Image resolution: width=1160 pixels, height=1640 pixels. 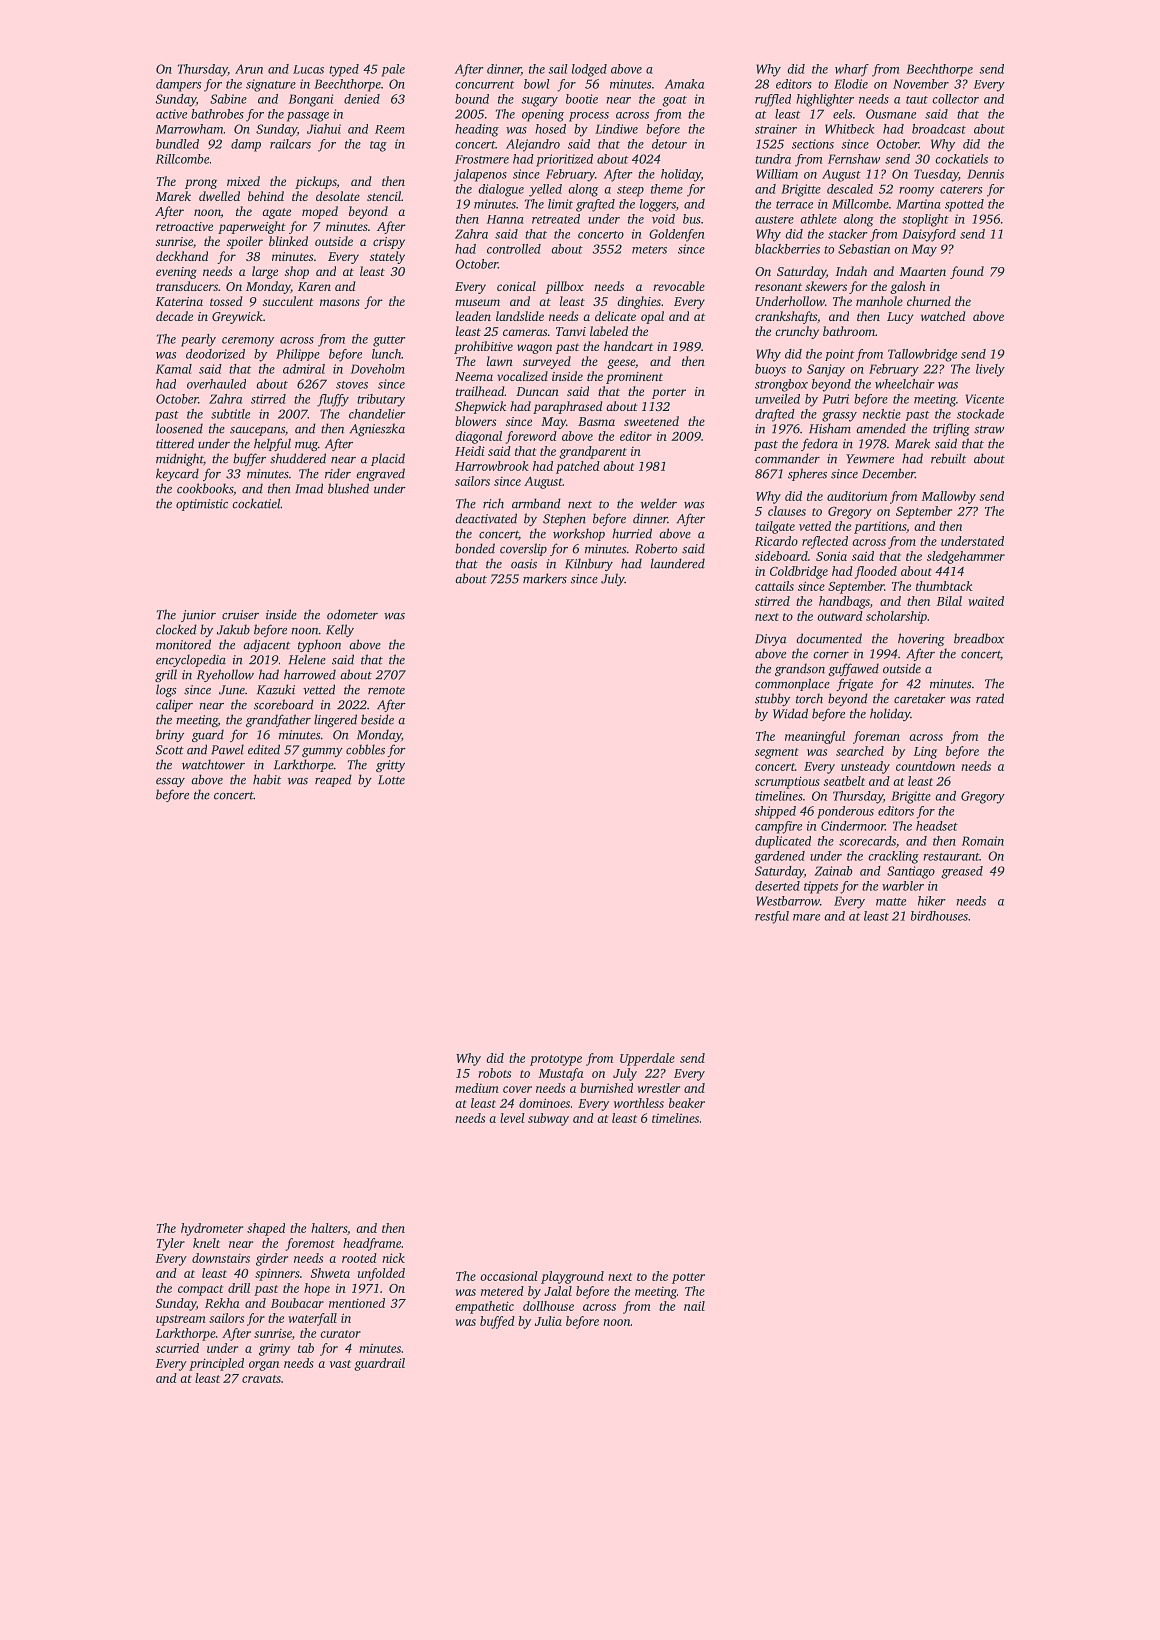 What do you see at coordinates (556, 1060) in the page?
I see `prototype` at bounding box center [556, 1060].
